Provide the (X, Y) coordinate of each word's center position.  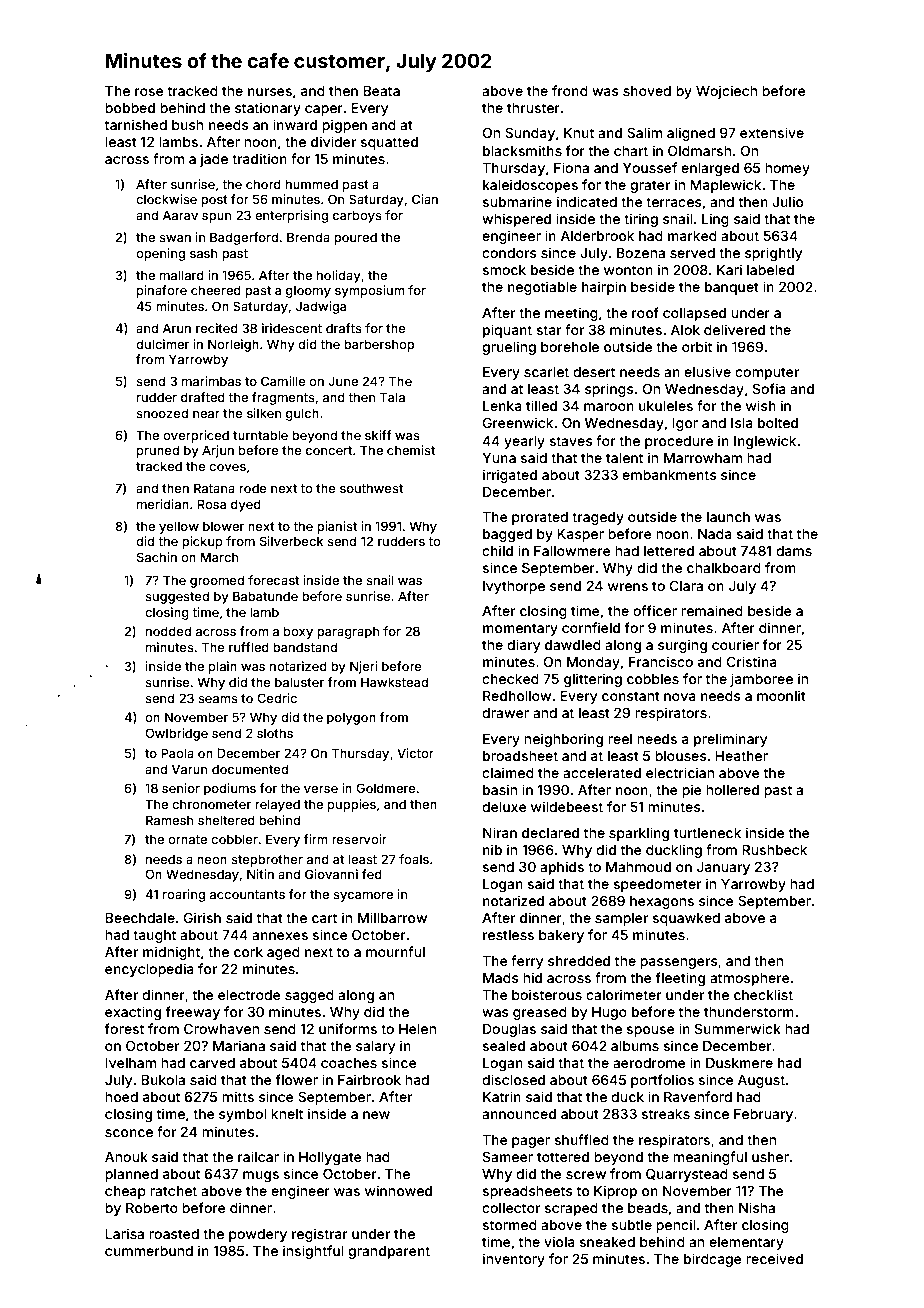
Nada (715, 534)
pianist (337, 527)
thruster (533, 108)
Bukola (163, 1080)
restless (508, 935)
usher (770, 1157)
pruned (158, 451)
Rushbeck (774, 850)
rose (149, 92)
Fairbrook (369, 1079)
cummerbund (149, 1251)
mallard (182, 275)
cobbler (234, 839)
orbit (697, 346)
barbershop (379, 345)
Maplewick (725, 186)
